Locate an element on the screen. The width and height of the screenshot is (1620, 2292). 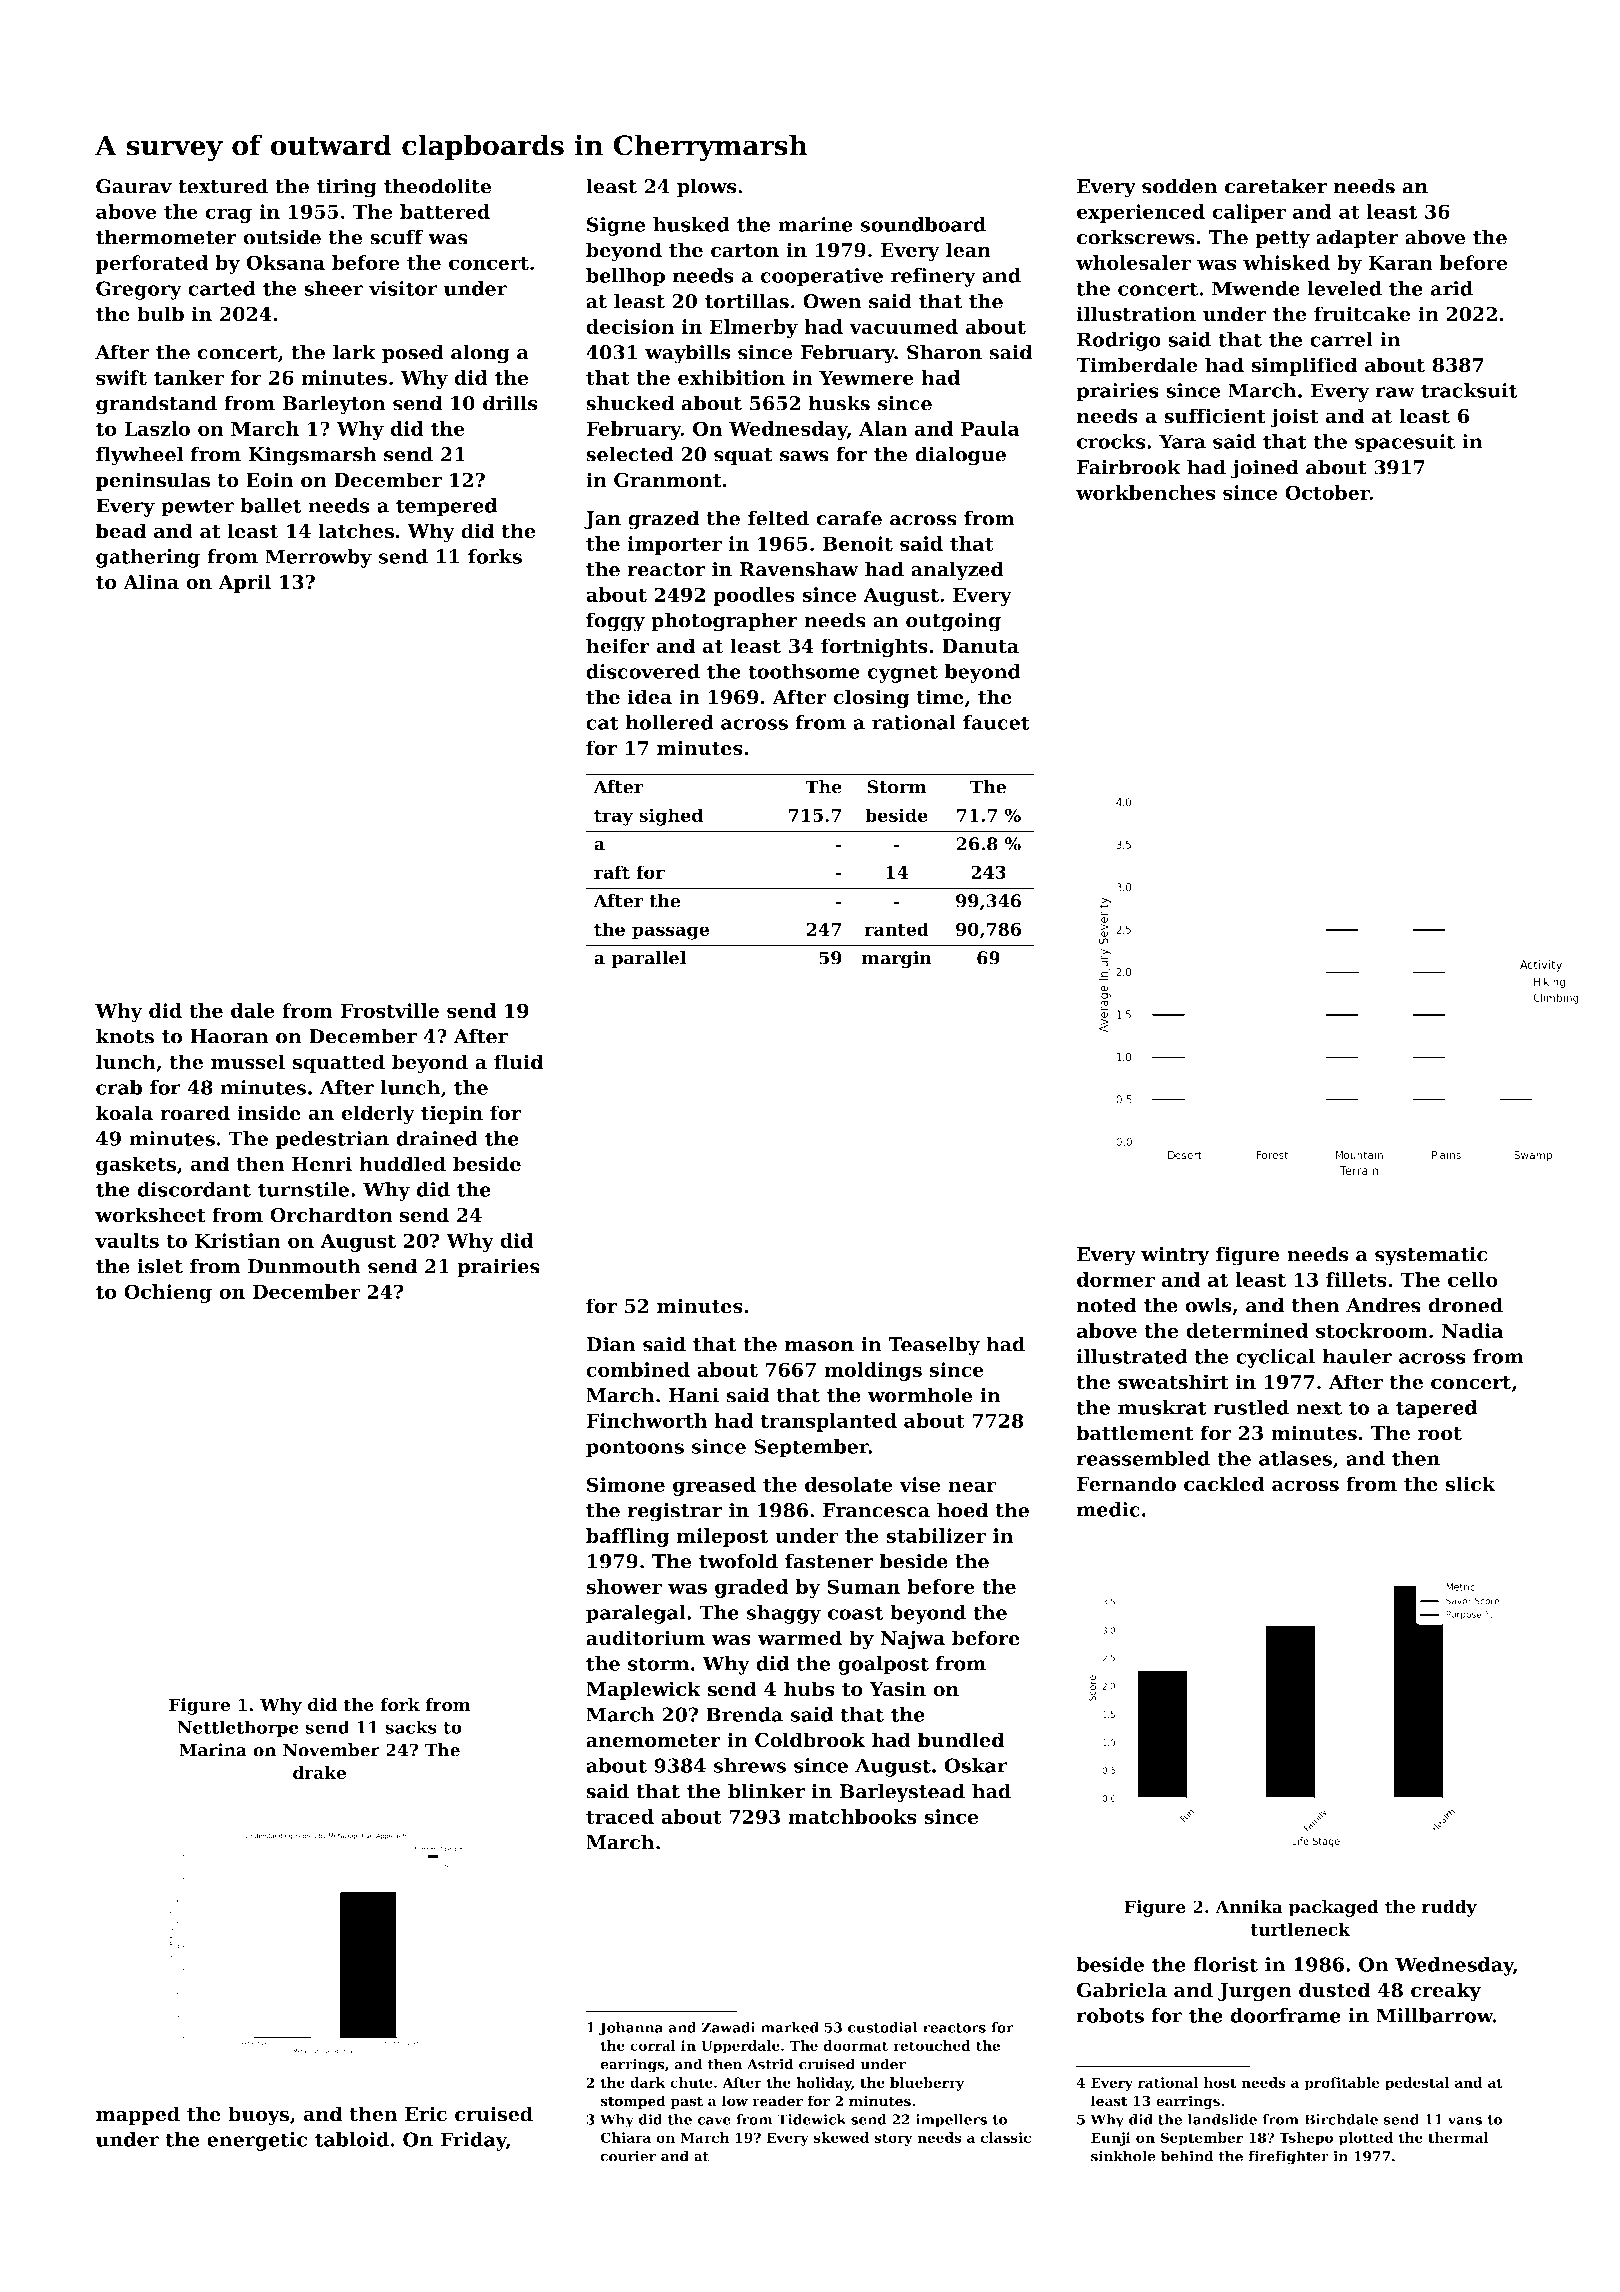
mason is located at coordinates (819, 1346).
